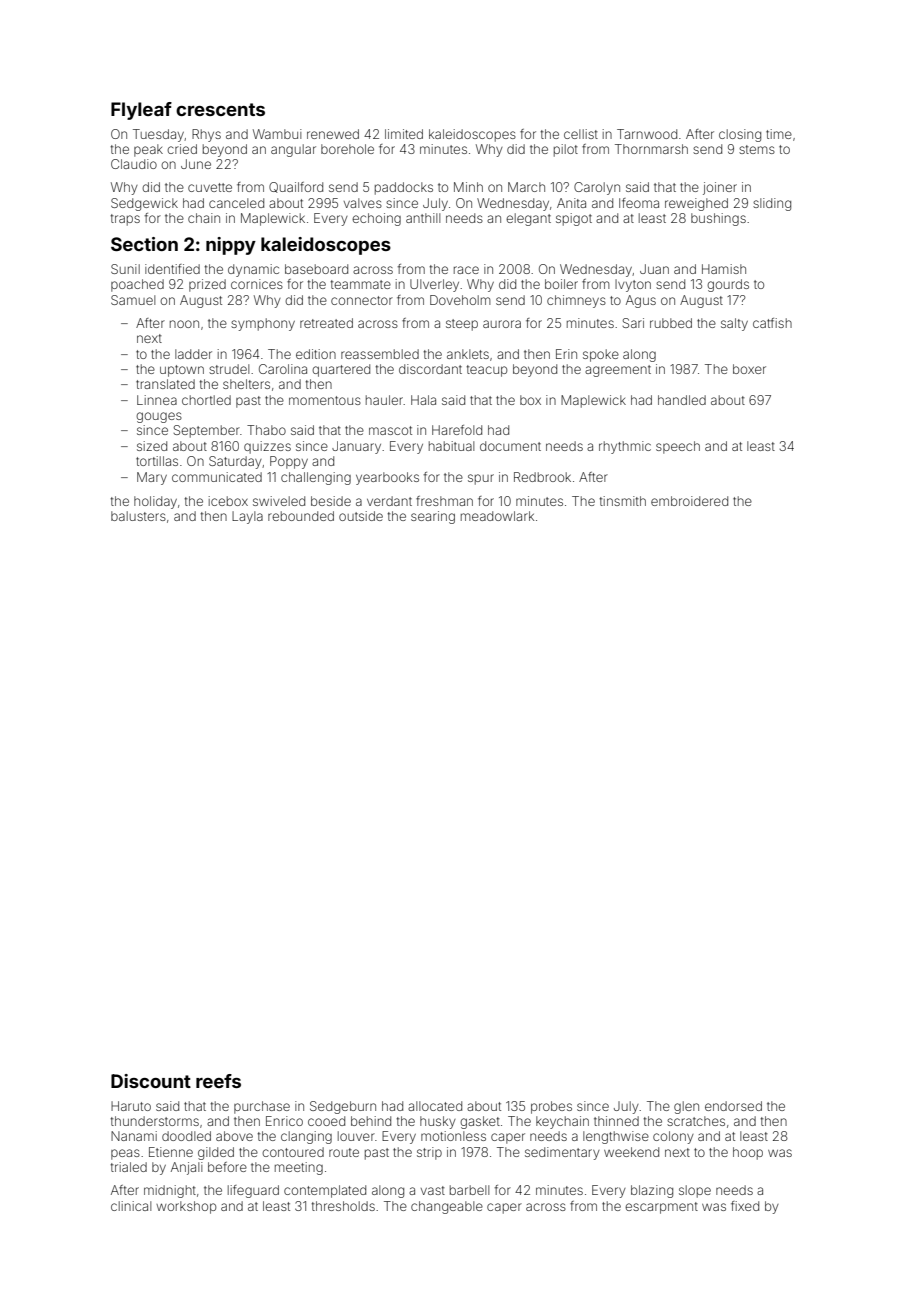  Describe the element at coordinates (301, 516) in the document. I see `rebounded` at that location.
